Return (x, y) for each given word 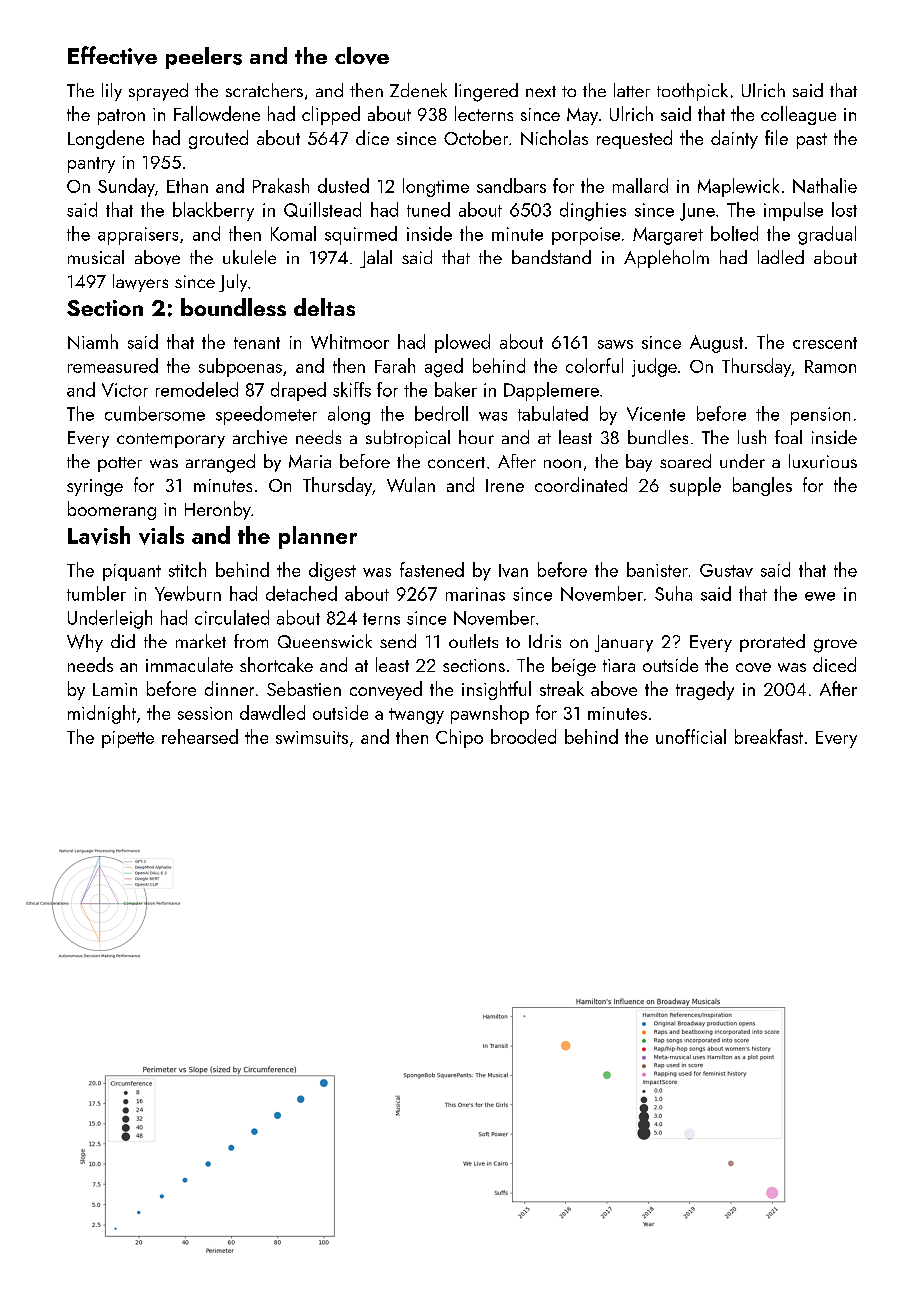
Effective (112, 55)
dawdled (272, 712)
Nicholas (554, 137)
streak (562, 688)
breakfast (769, 736)
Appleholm (666, 259)
